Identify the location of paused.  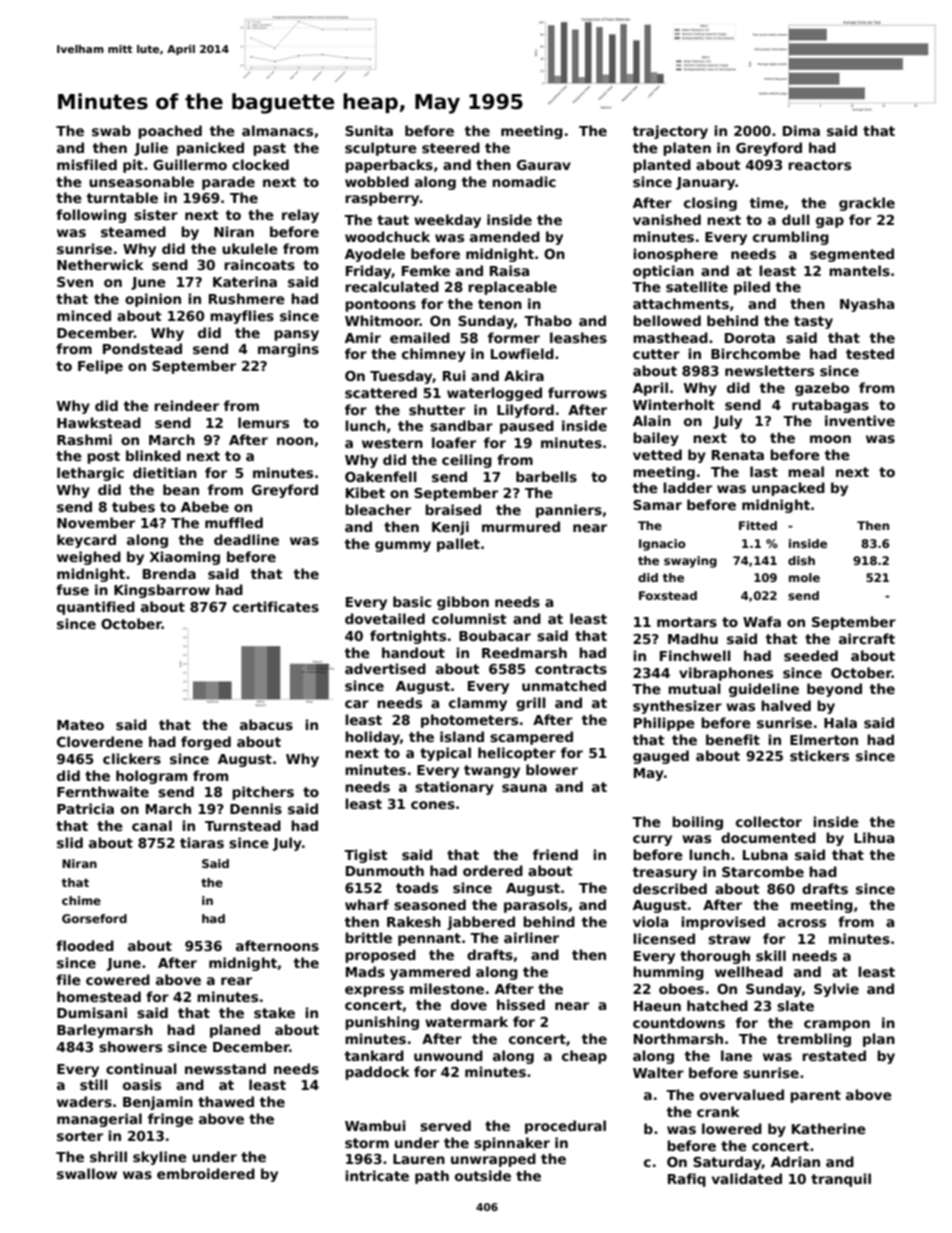
(527, 427).
